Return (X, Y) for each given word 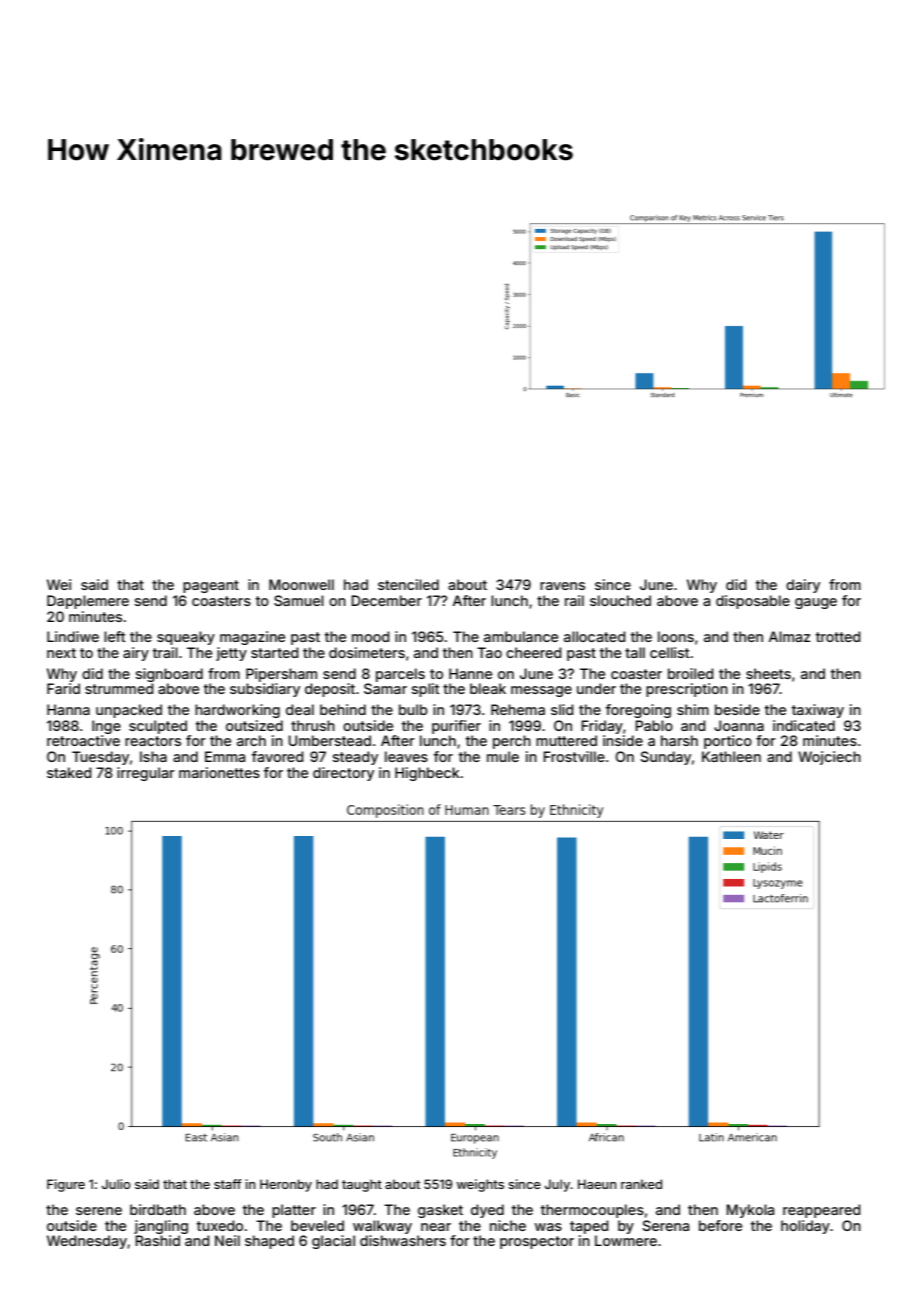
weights (480, 1185)
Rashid (157, 1240)
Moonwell (301, 584)
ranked (641, 1184)
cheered (534, 652)
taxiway (818, 711)
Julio (116, 1184)
